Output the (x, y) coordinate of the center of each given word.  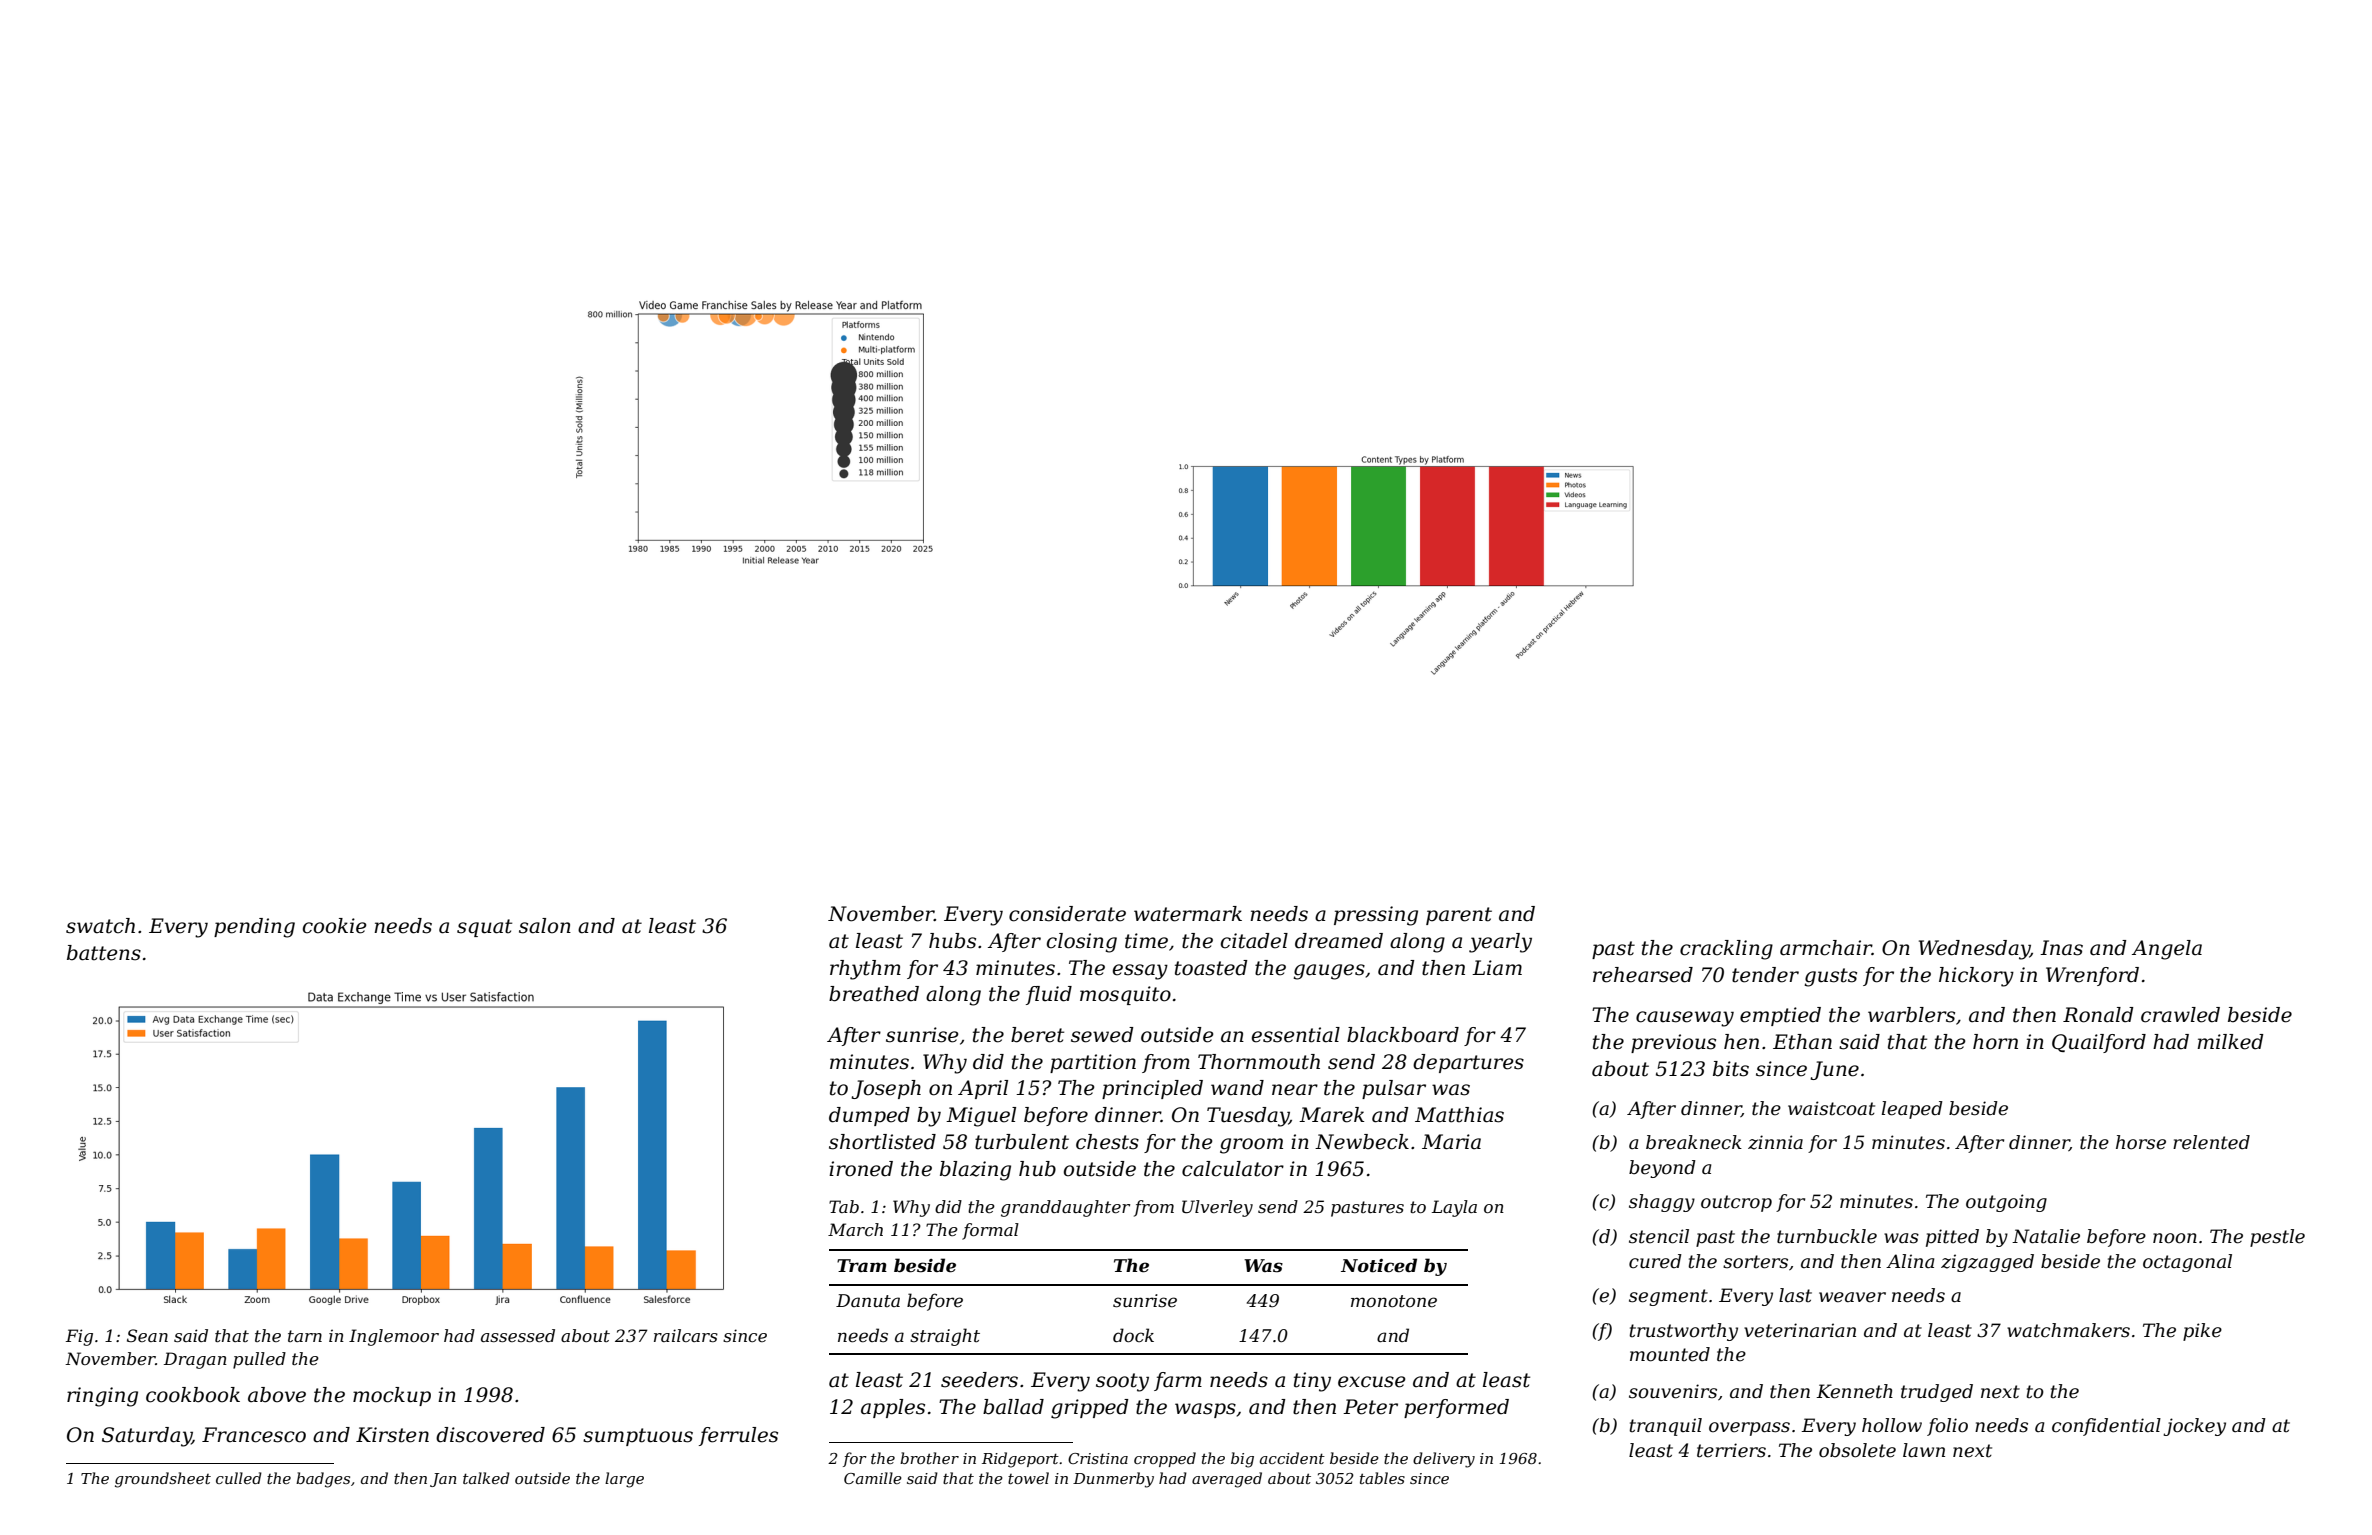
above (277, 1395)
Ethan (1802, 1042)
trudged (1937, 1393)
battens (104, 953)
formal (990, 1231)
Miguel (981, 1117)
